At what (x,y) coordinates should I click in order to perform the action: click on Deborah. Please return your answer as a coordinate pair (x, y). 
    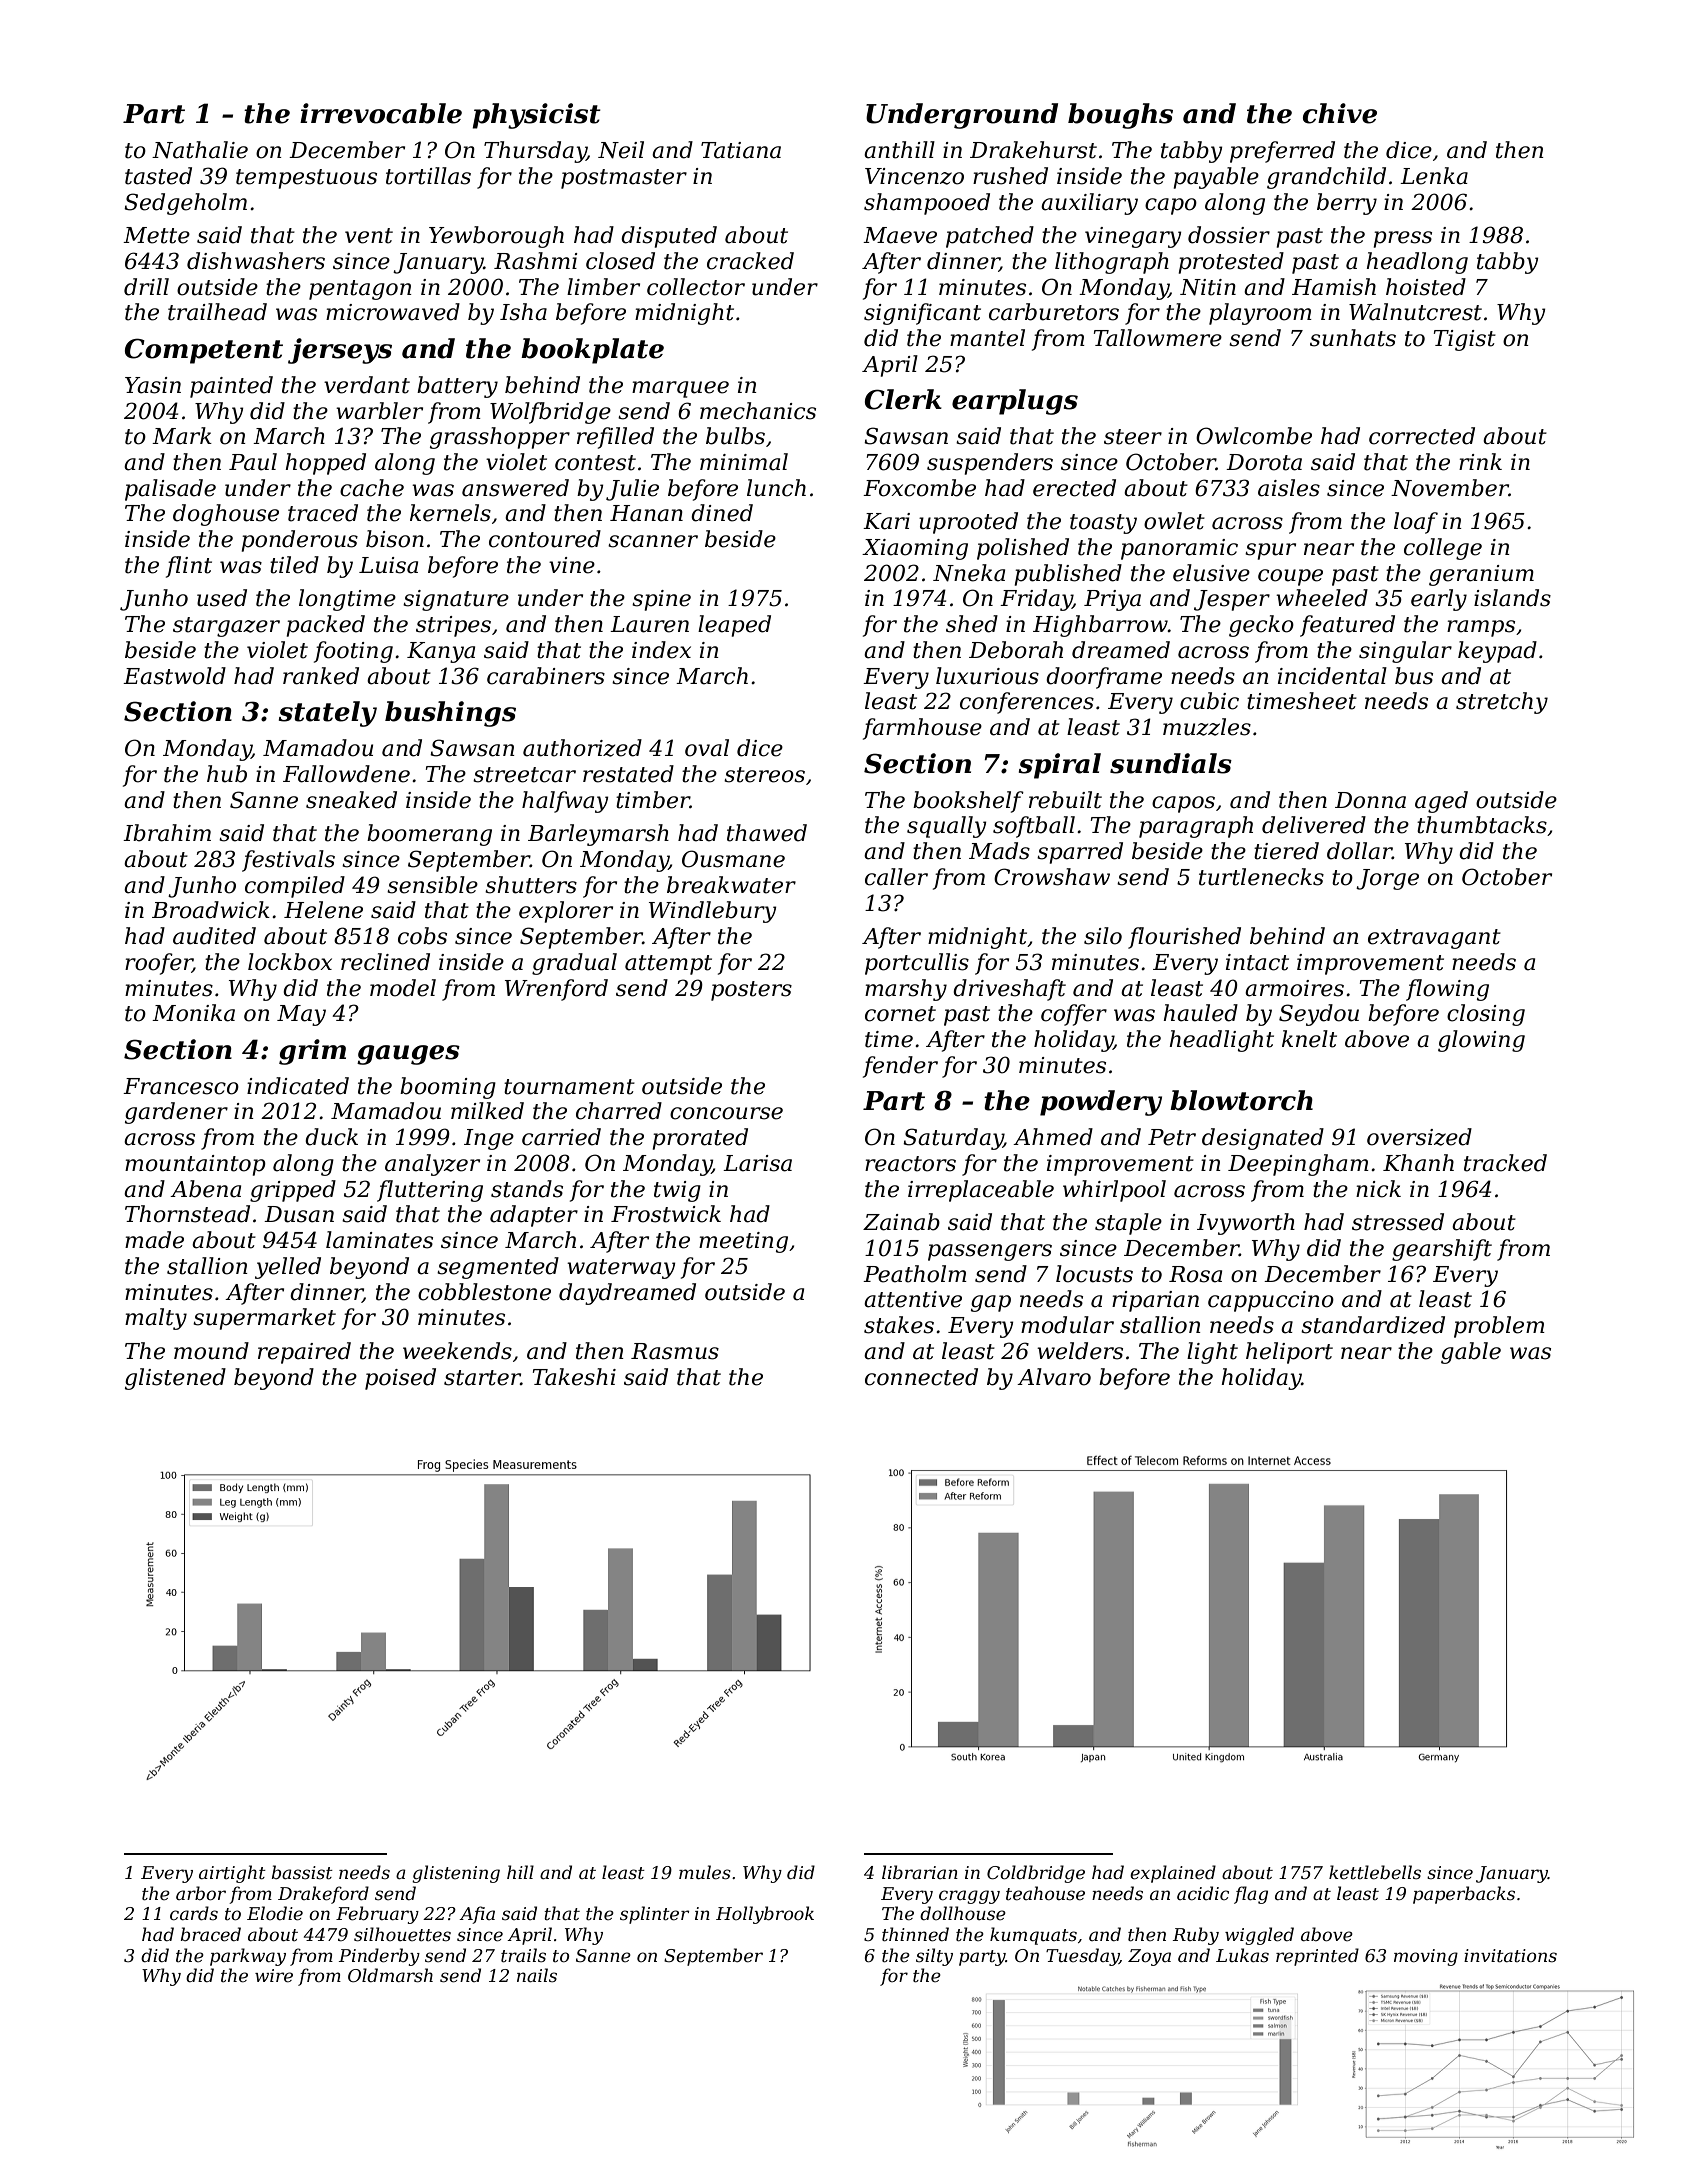
    Looking at the image, I should click on (1016, 650).
